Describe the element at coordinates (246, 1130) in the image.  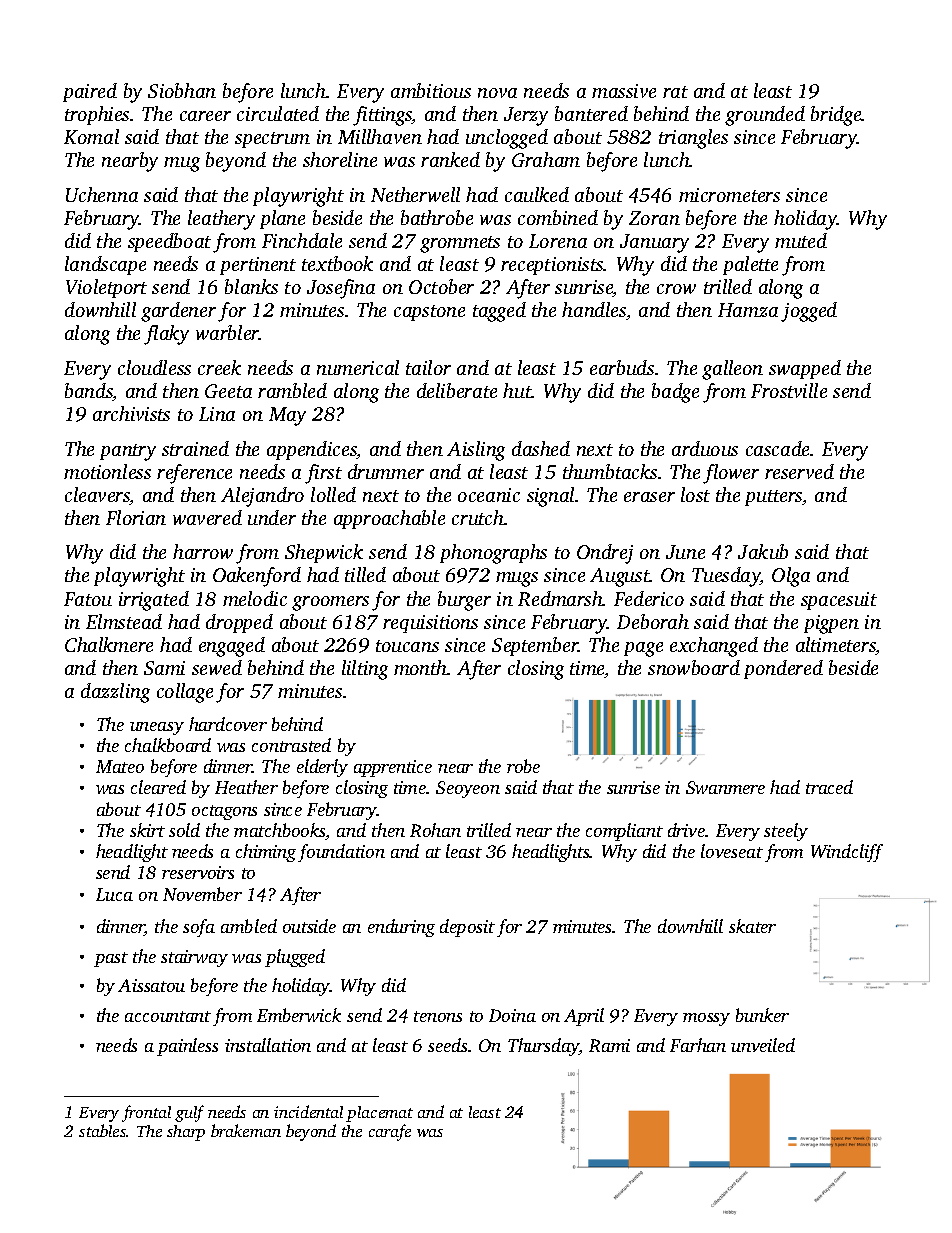
I see `brakeman` at that location.
